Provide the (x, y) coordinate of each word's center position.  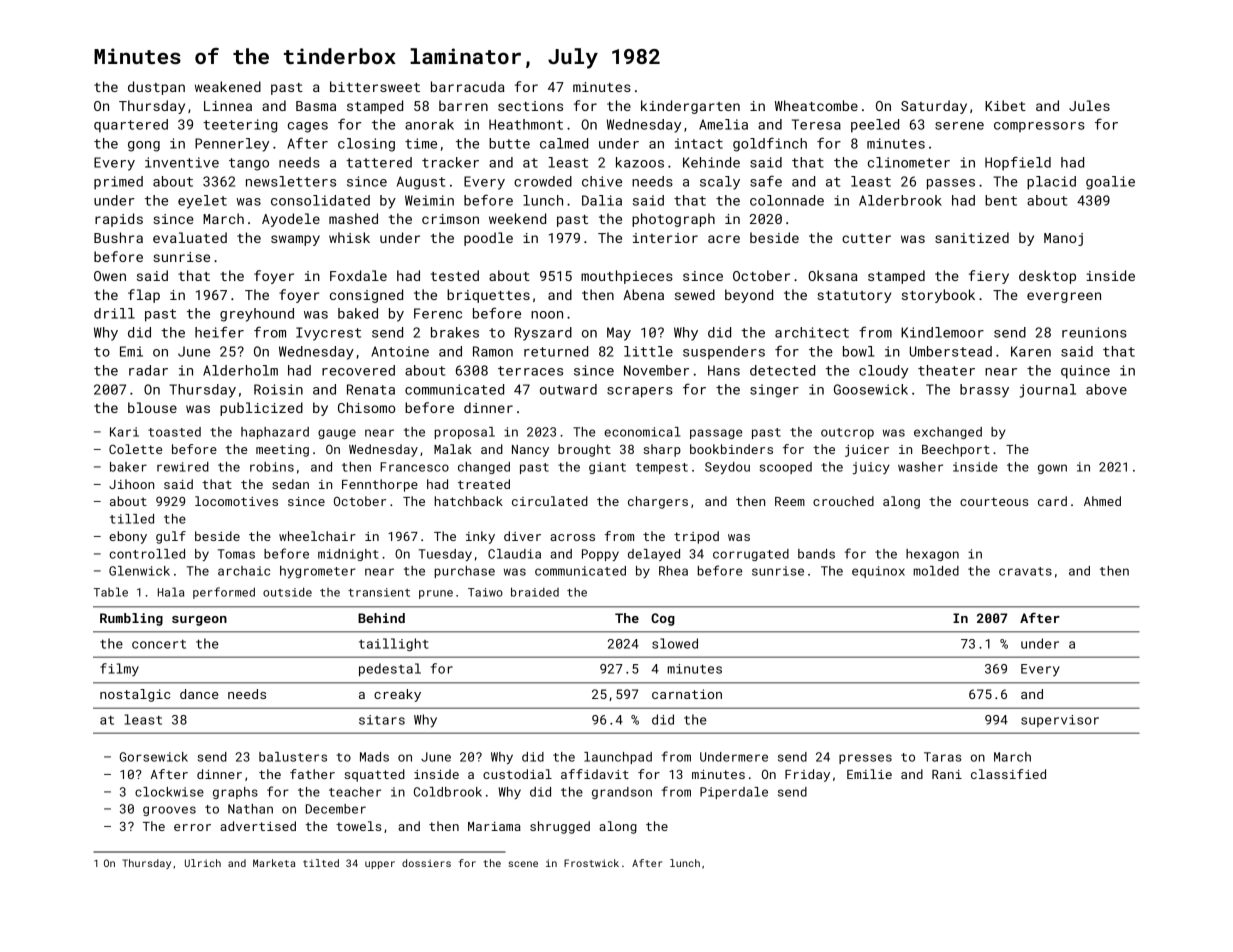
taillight (394, 645)
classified (1008, 774)
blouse (152, 407)
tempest (662, 468)
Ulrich (203, 863)
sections (530, 106)
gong (144, 146)
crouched (843, 501)
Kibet (1005, 105)
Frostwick (591, 863)
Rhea (673, 571)
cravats (1025, 571)
